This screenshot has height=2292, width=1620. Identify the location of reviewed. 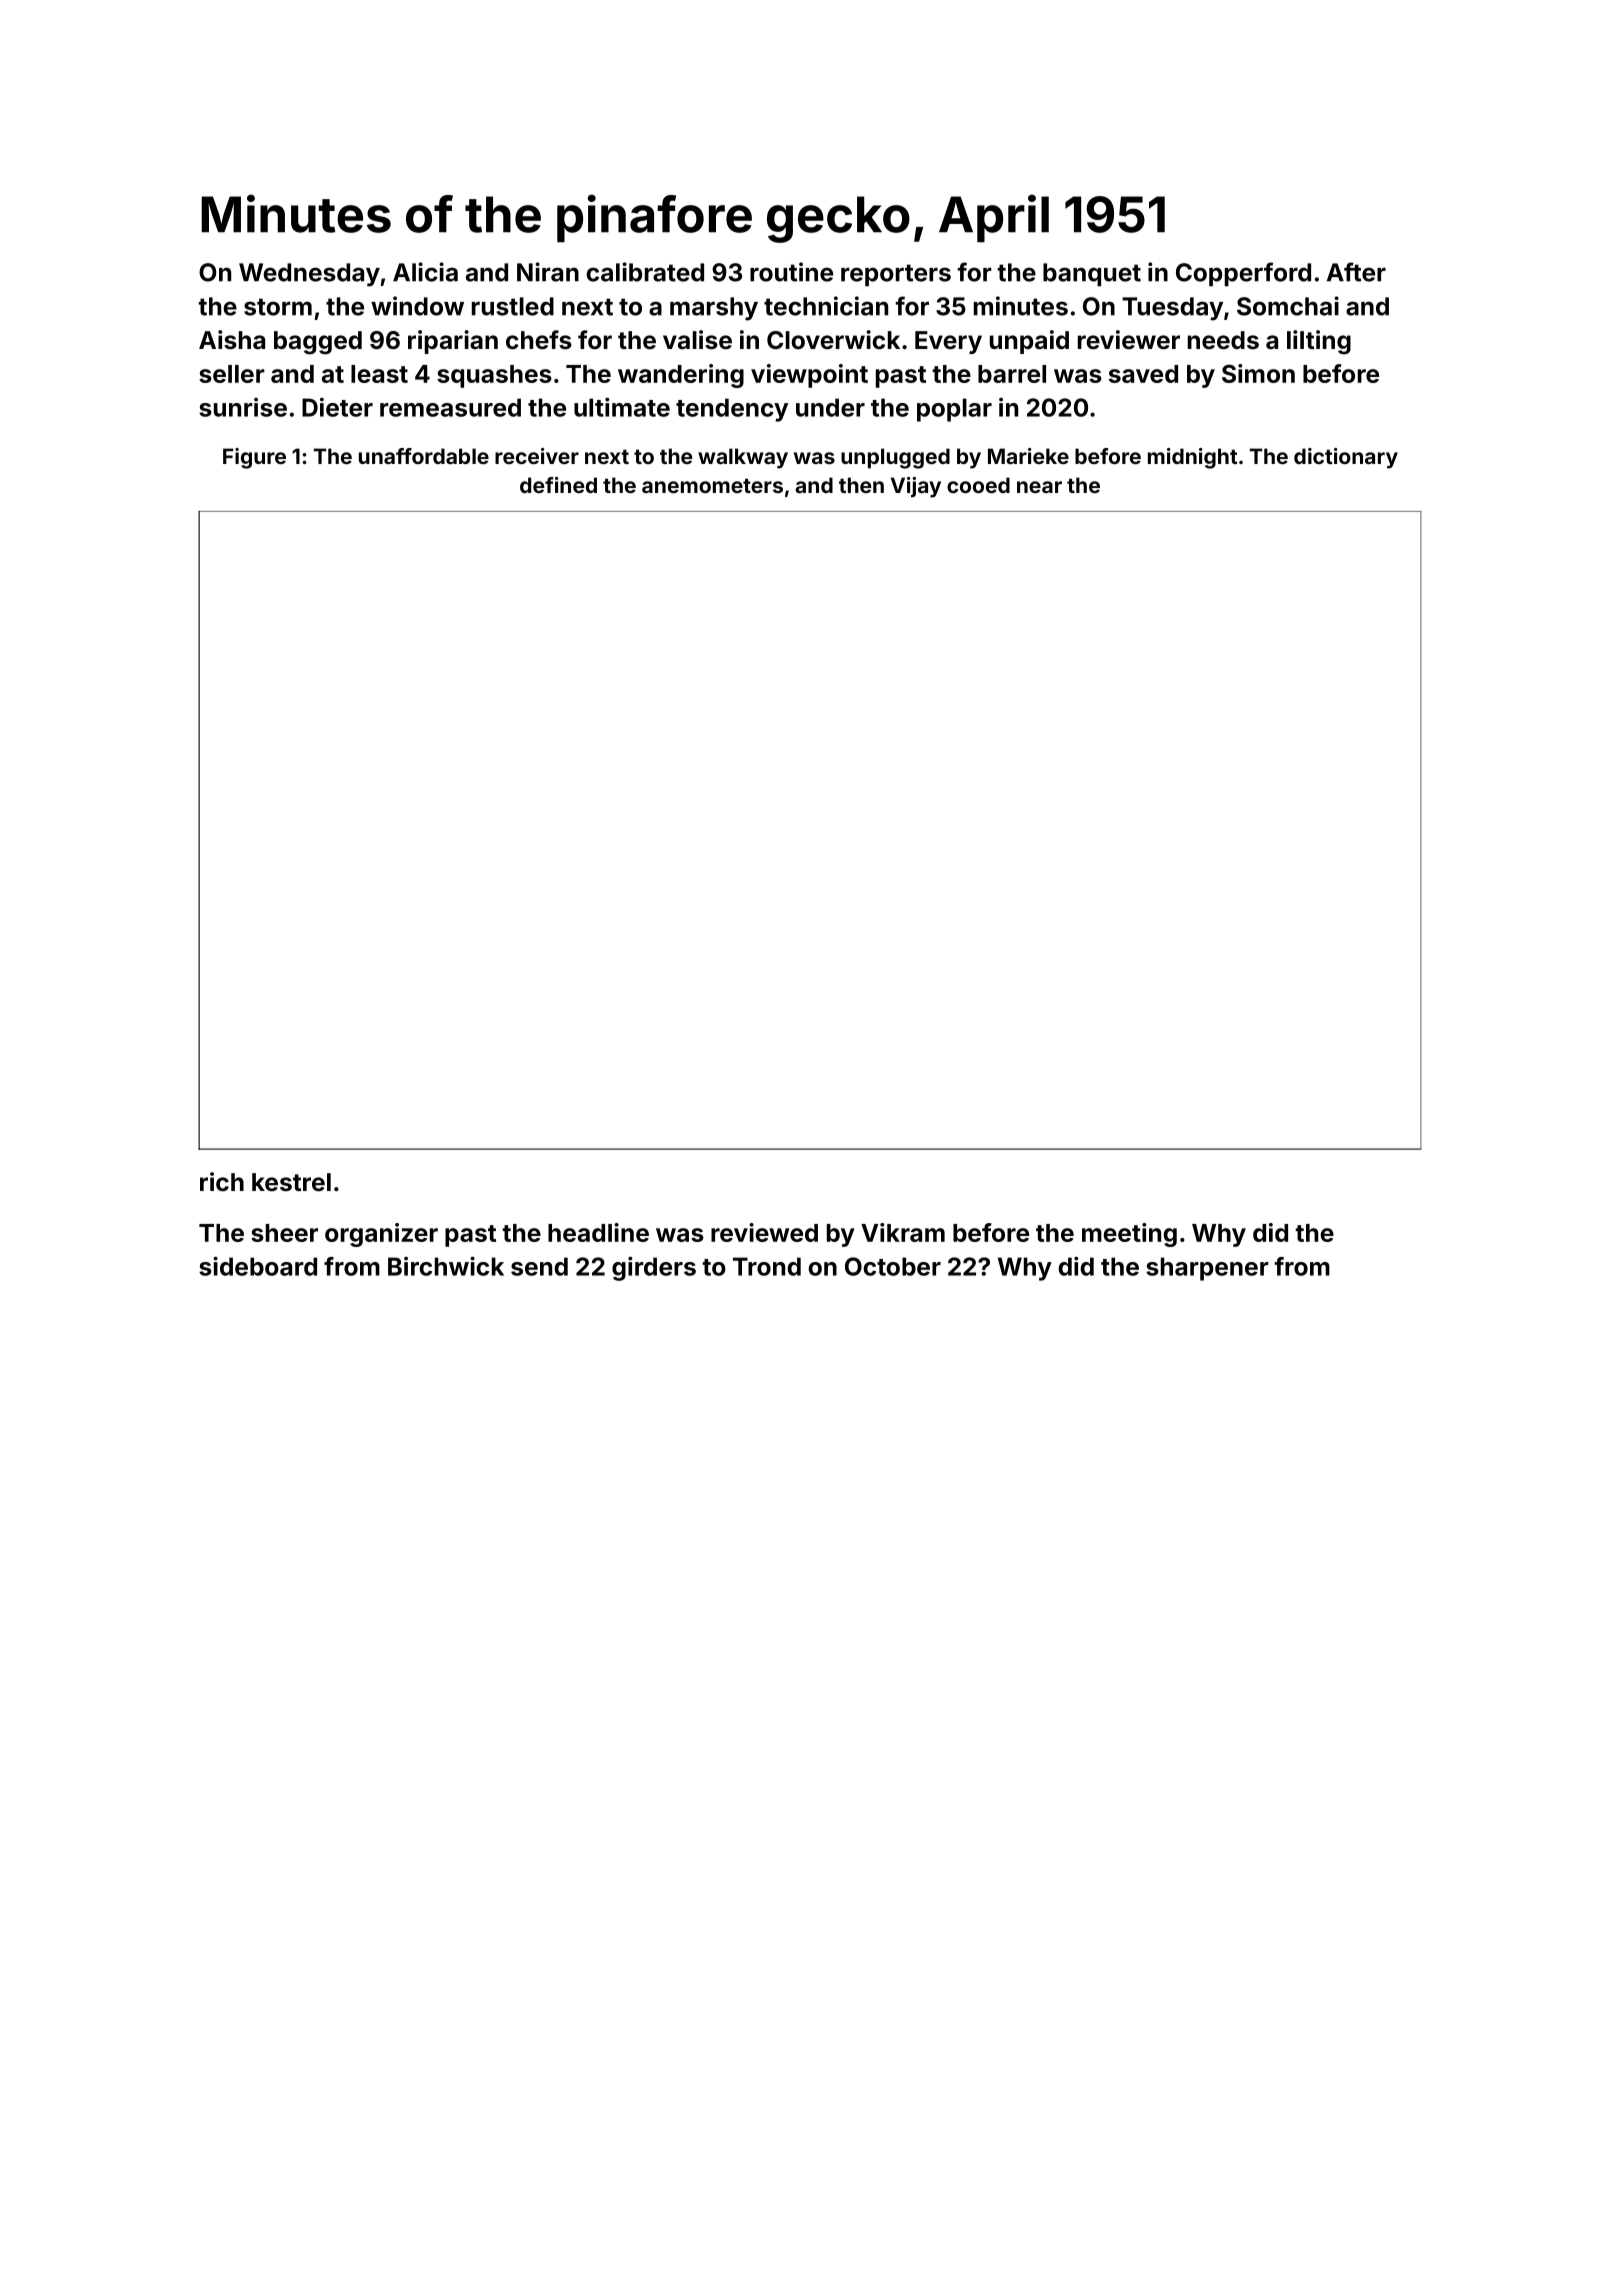
(764, 1232).
